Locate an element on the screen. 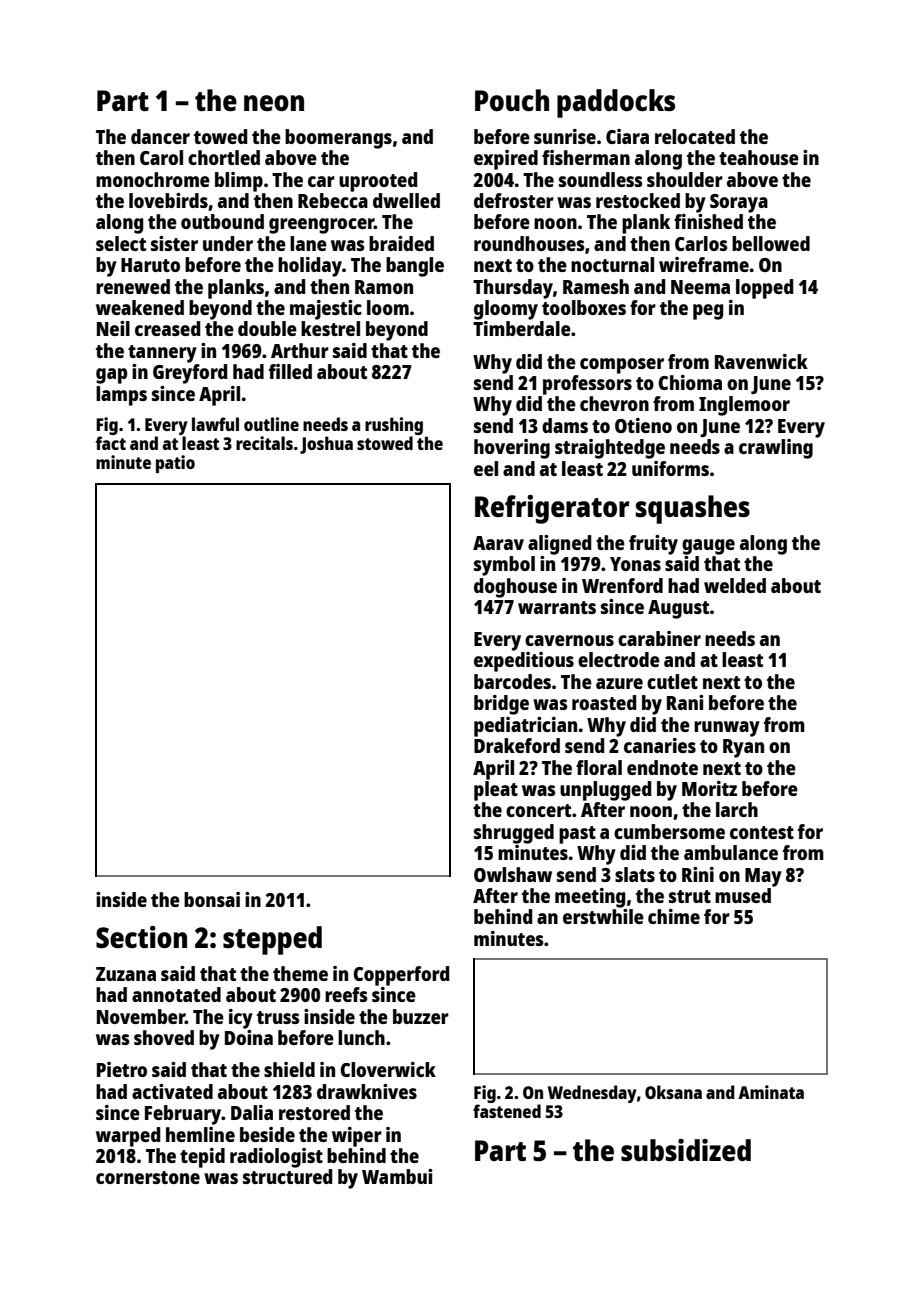  recitals is located at coordinates (264, 443).
